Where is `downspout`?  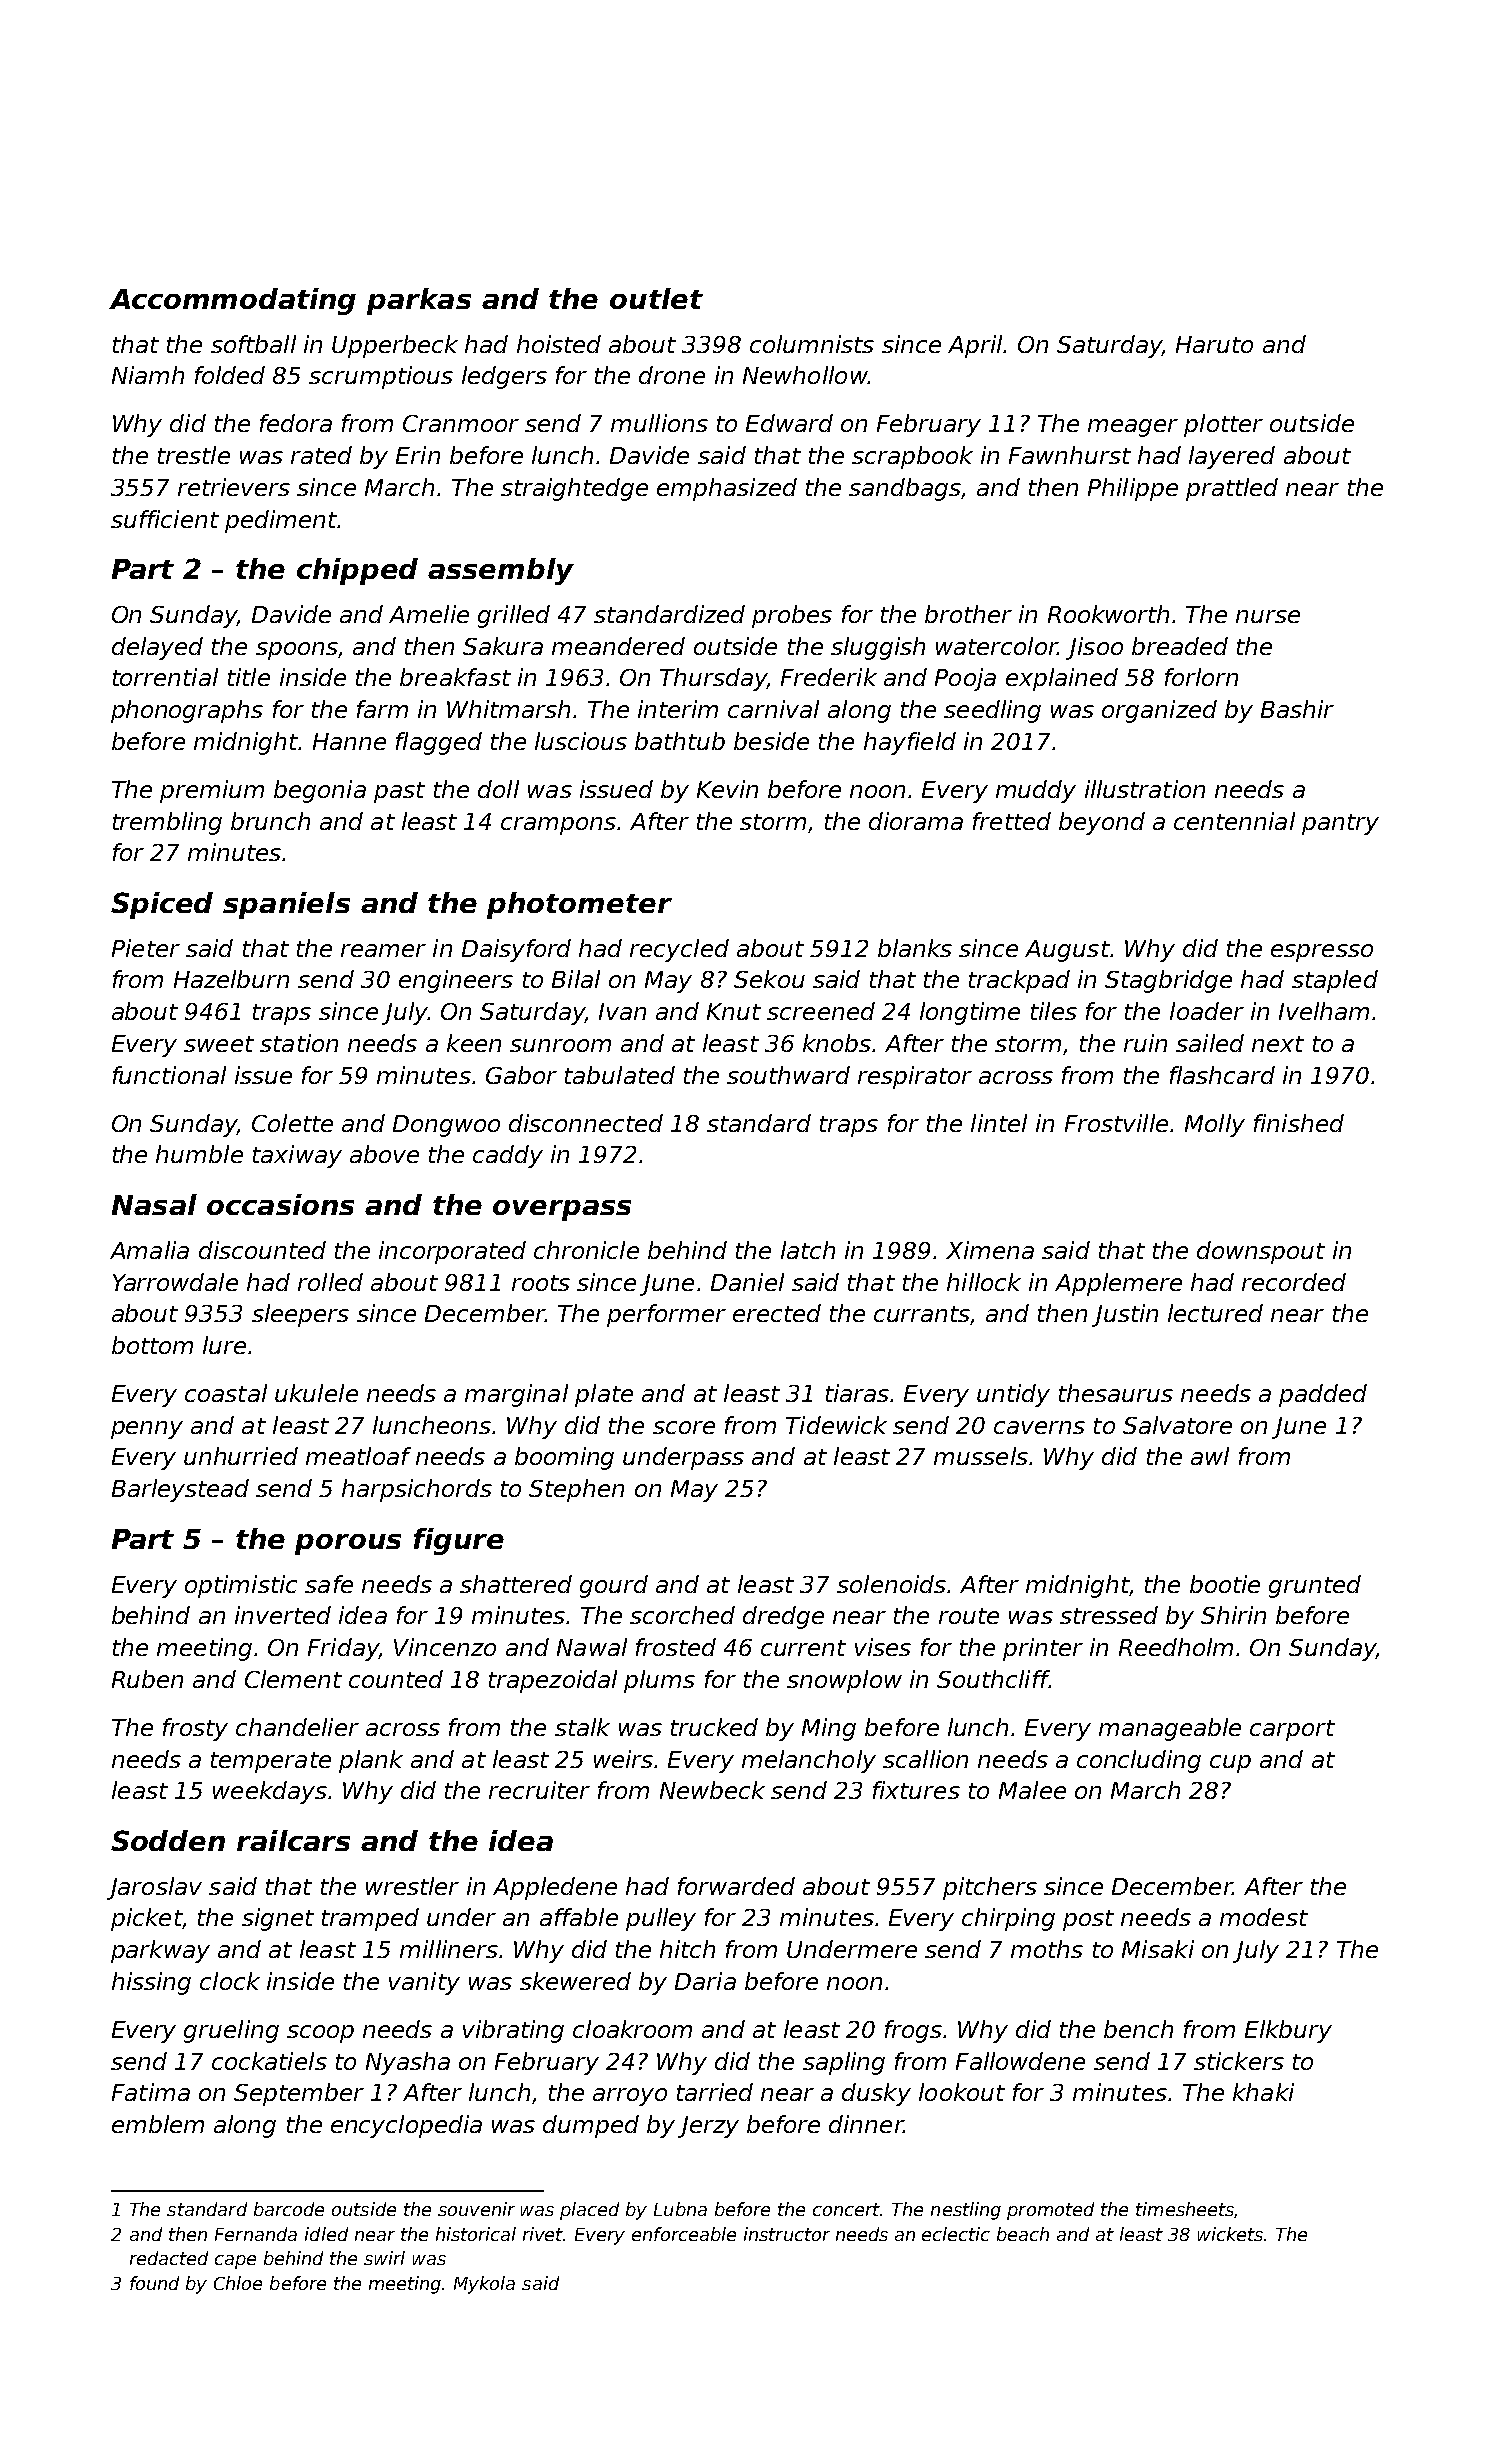 downspout is located at coordinates (1261, 1252).
